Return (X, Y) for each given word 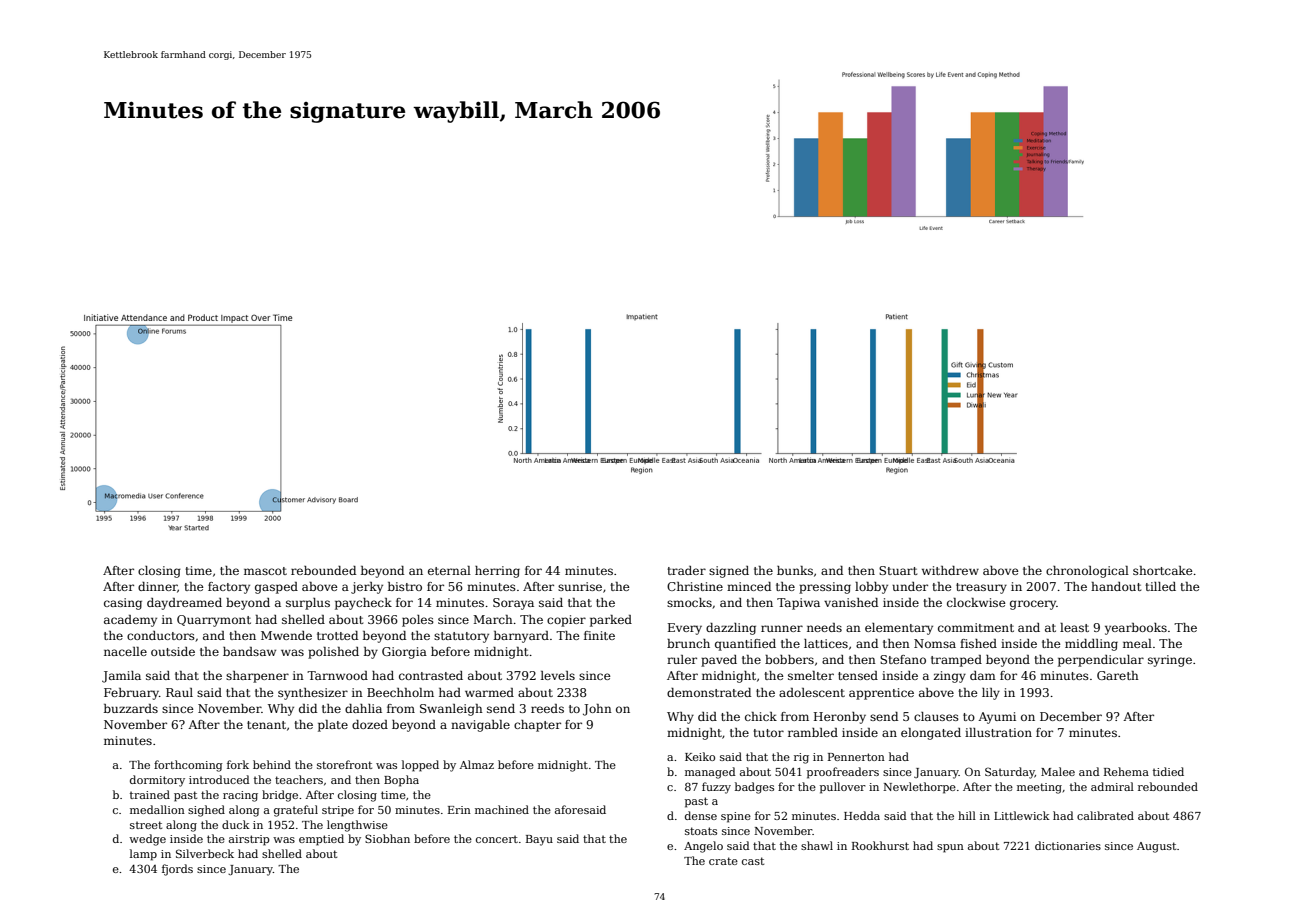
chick (761, 716)
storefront (344, 764)
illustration (998, 732)
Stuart (898, 570)
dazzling (731, 629)
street (146, 825)
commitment (976, 627)
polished (333, 653)
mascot (265, 571)
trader (686, 570)
